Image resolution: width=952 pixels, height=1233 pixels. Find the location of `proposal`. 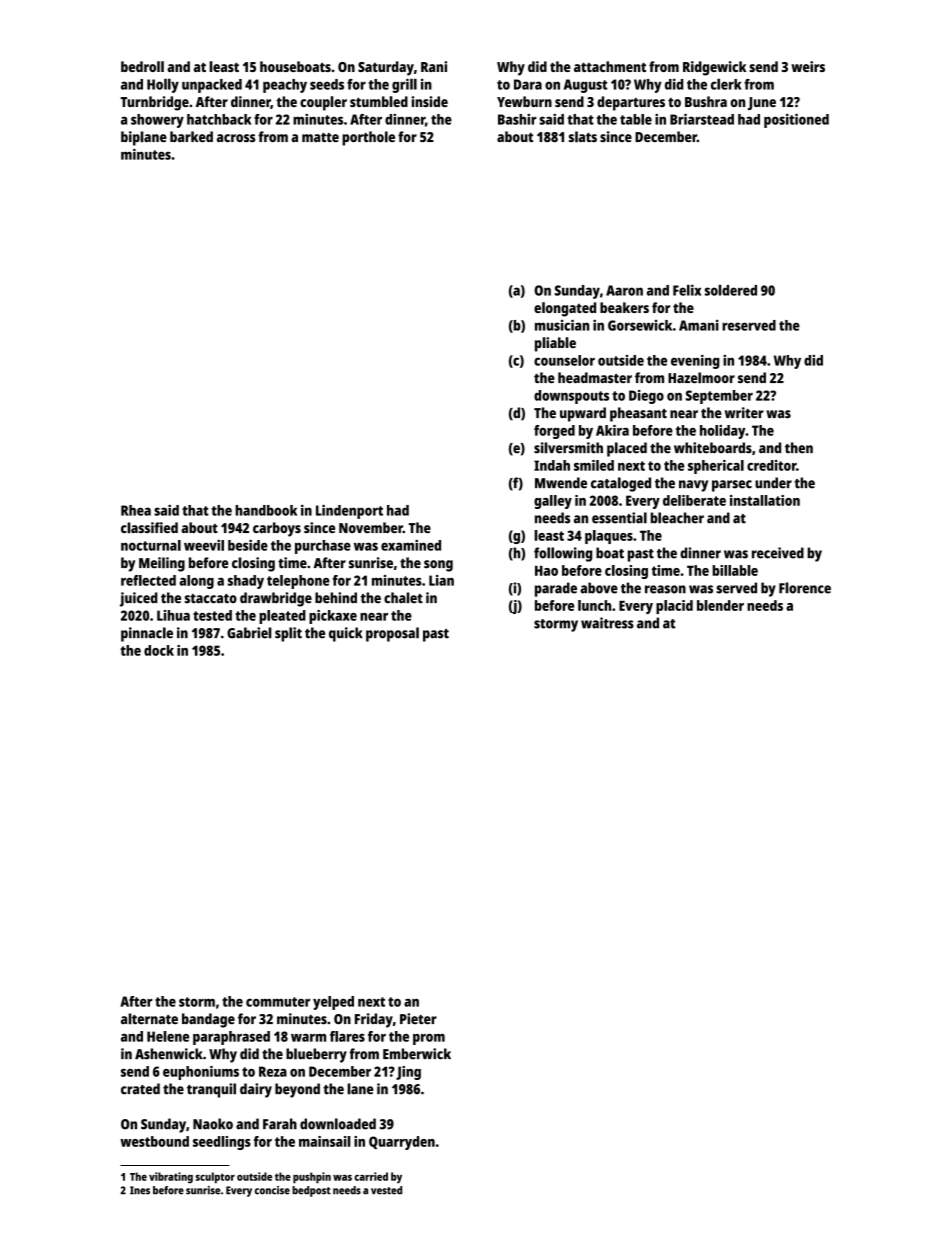

proposal is located at coordinates (392, 634).
